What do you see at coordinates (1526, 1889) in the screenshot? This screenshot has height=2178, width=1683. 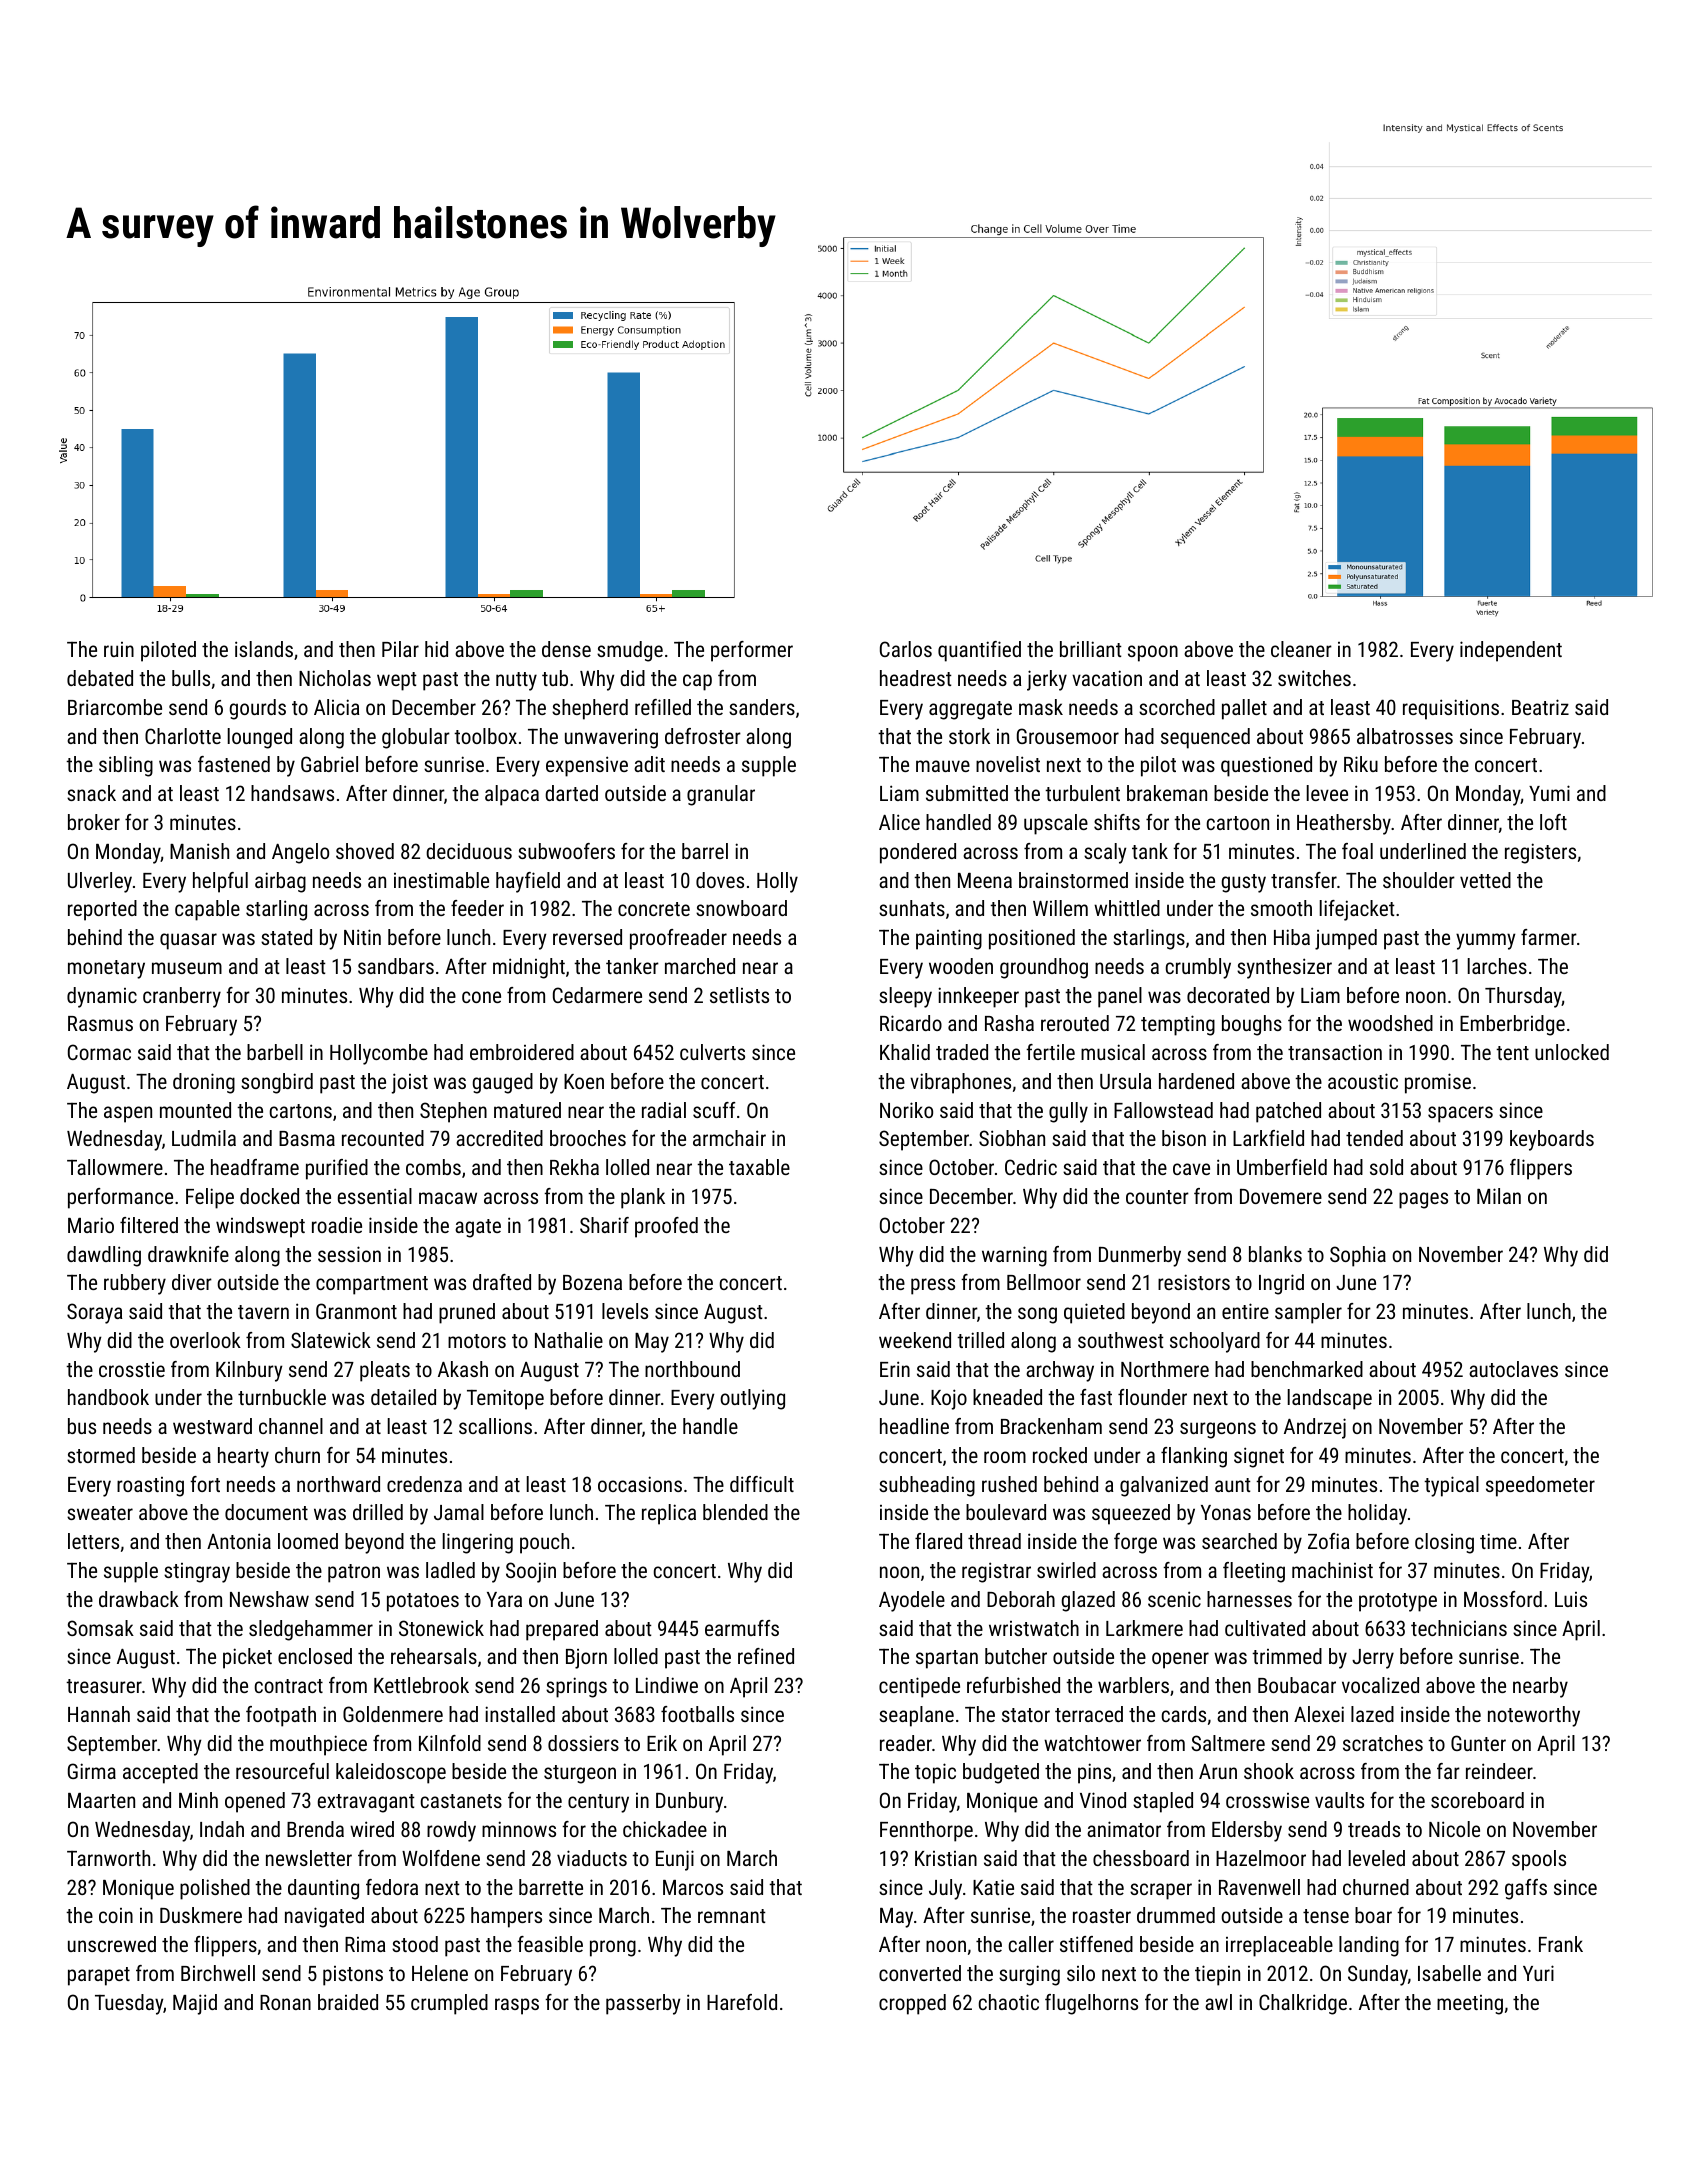 I see `gaffs` at bounding box center [1526, 1889].
